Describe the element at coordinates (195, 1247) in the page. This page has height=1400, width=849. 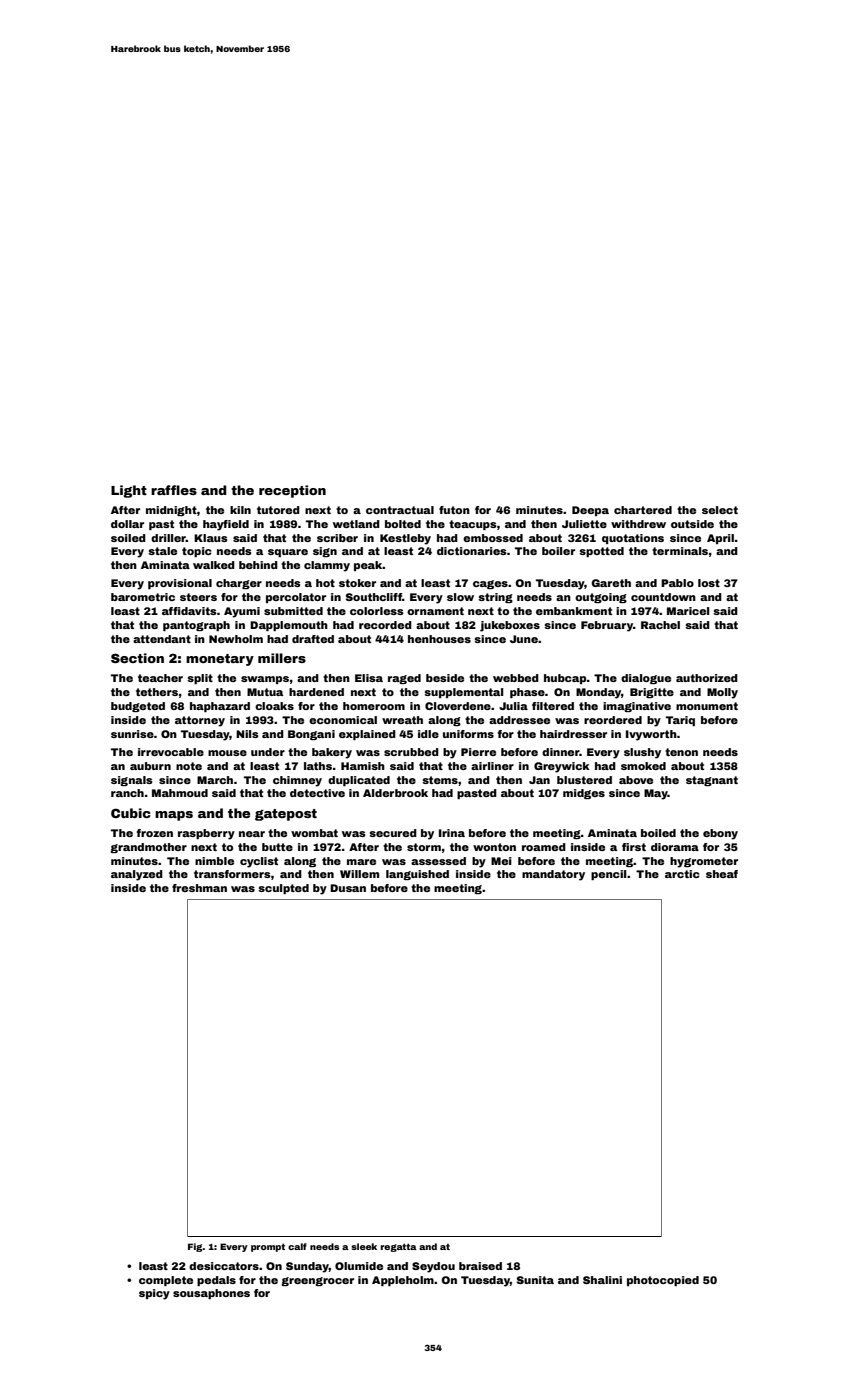
I see `Fig` at that location.
